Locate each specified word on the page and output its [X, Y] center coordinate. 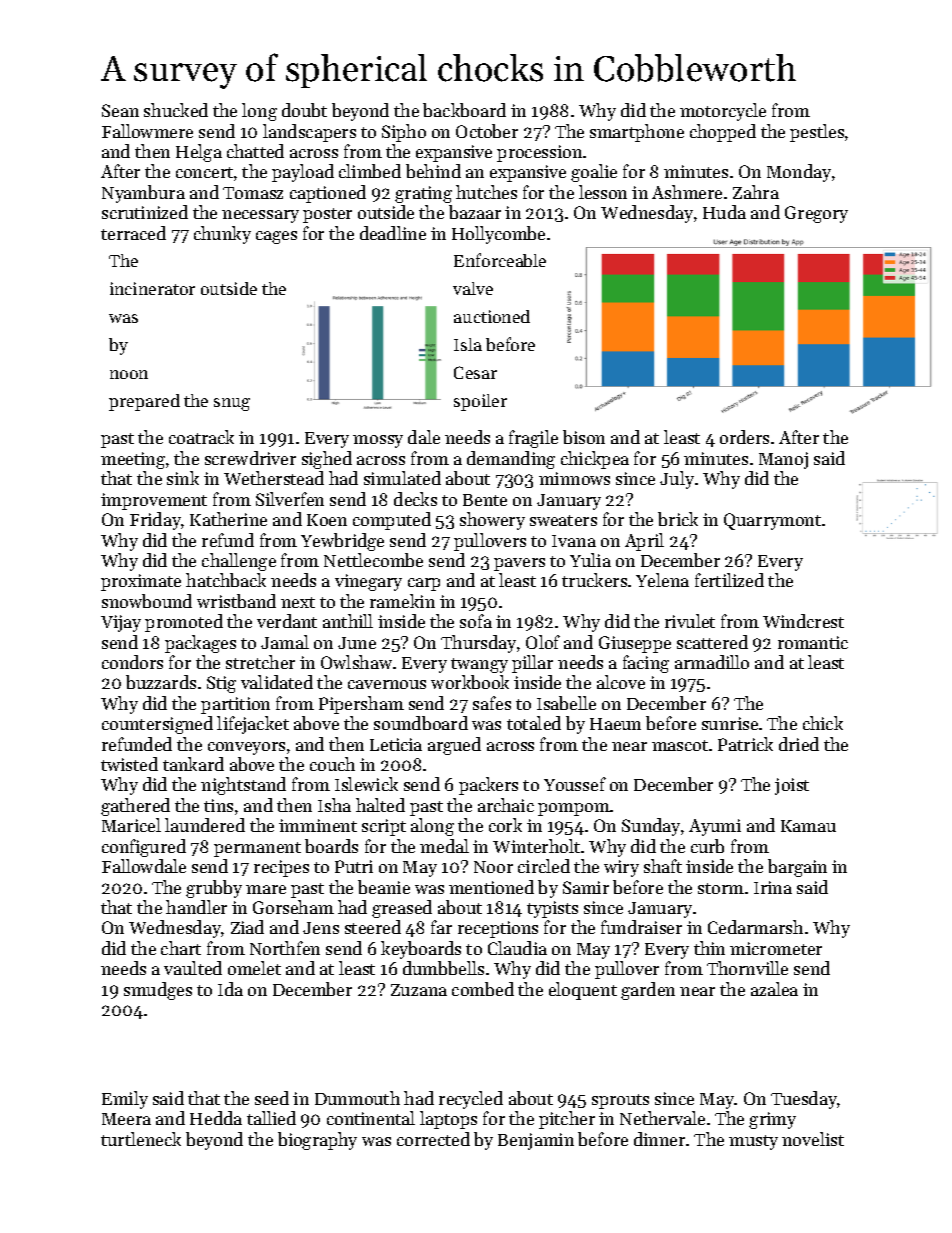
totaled [534, 723]
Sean [120, 110]
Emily [125, 1100]
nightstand [243, 786]
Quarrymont [772, 521]
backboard [464, 110]
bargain [797, 868]
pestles [817, 133]
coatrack [201, 437]
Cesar [475, 372]
